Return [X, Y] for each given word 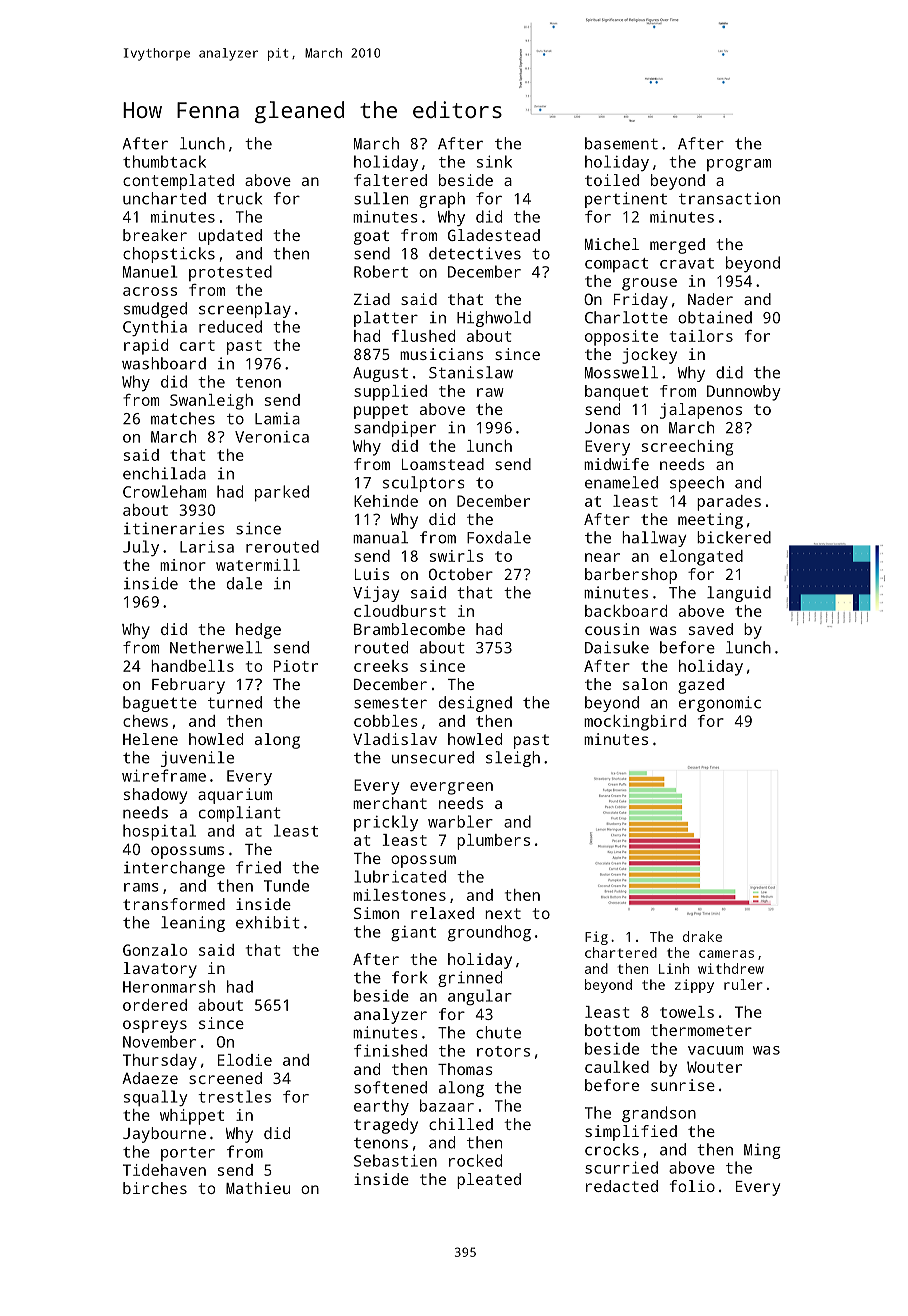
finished [390, 1050]
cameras [726, 954]
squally [156, 1098]
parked [282, 493]
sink [494, 161]
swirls [456, 556]
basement [621, 143]
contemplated [178, 182]
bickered [734, 537]
